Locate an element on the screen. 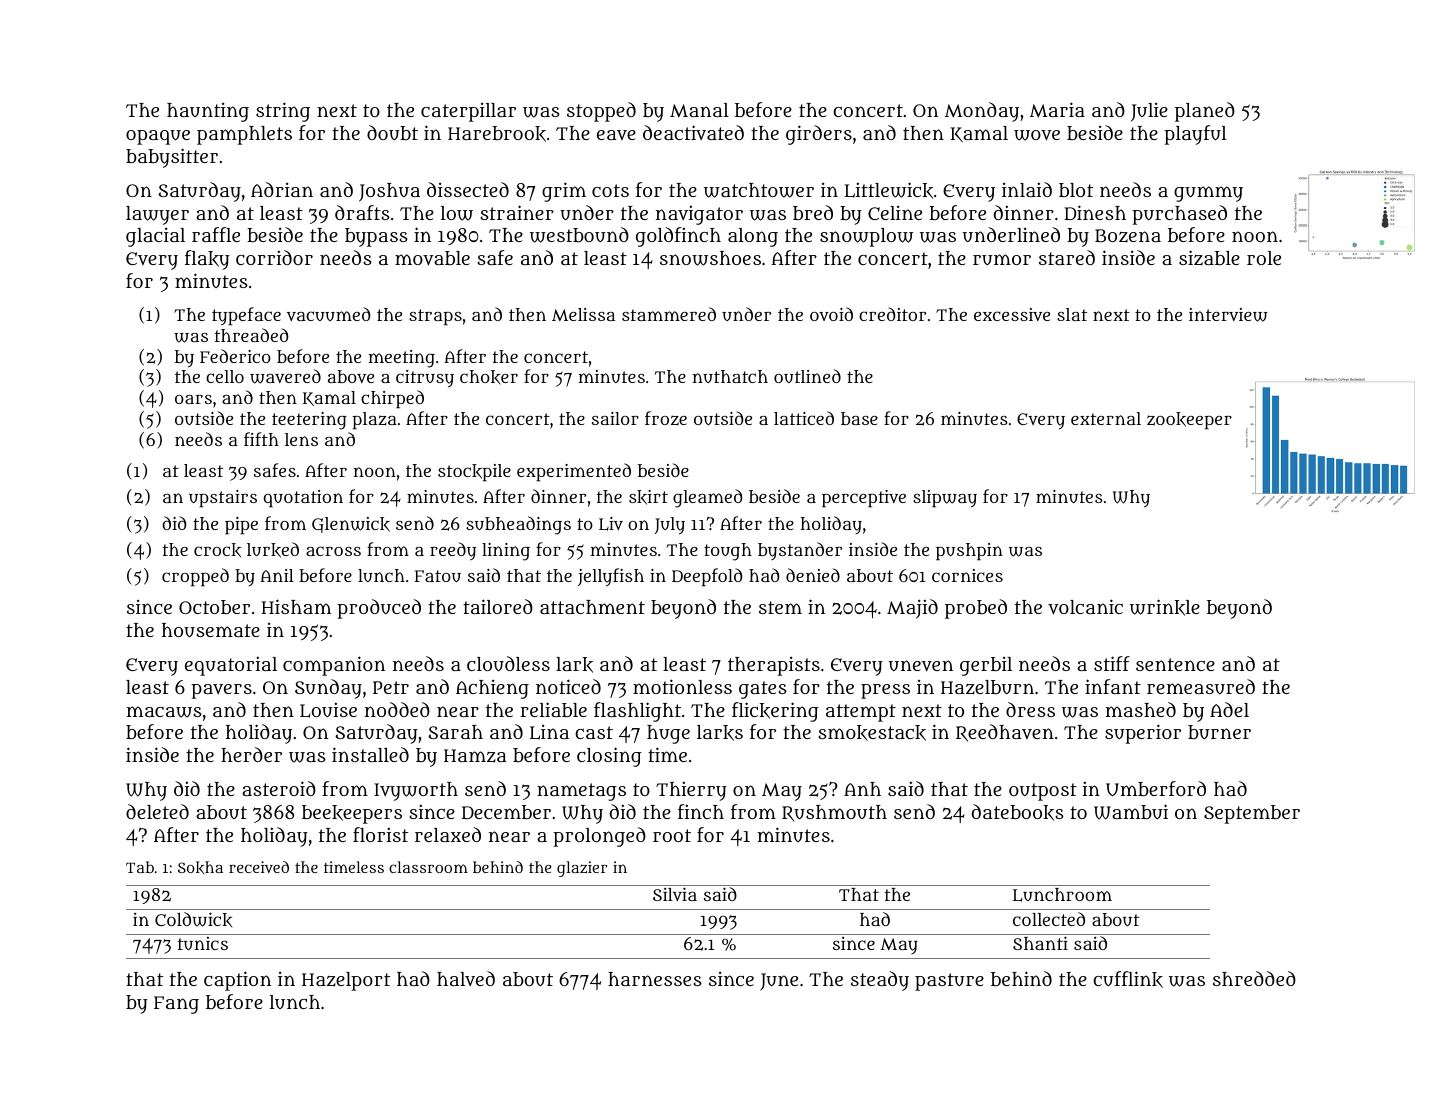 The width and height of the screenshot is (1433, 1107). halved is located at coordinates (466, 978).
